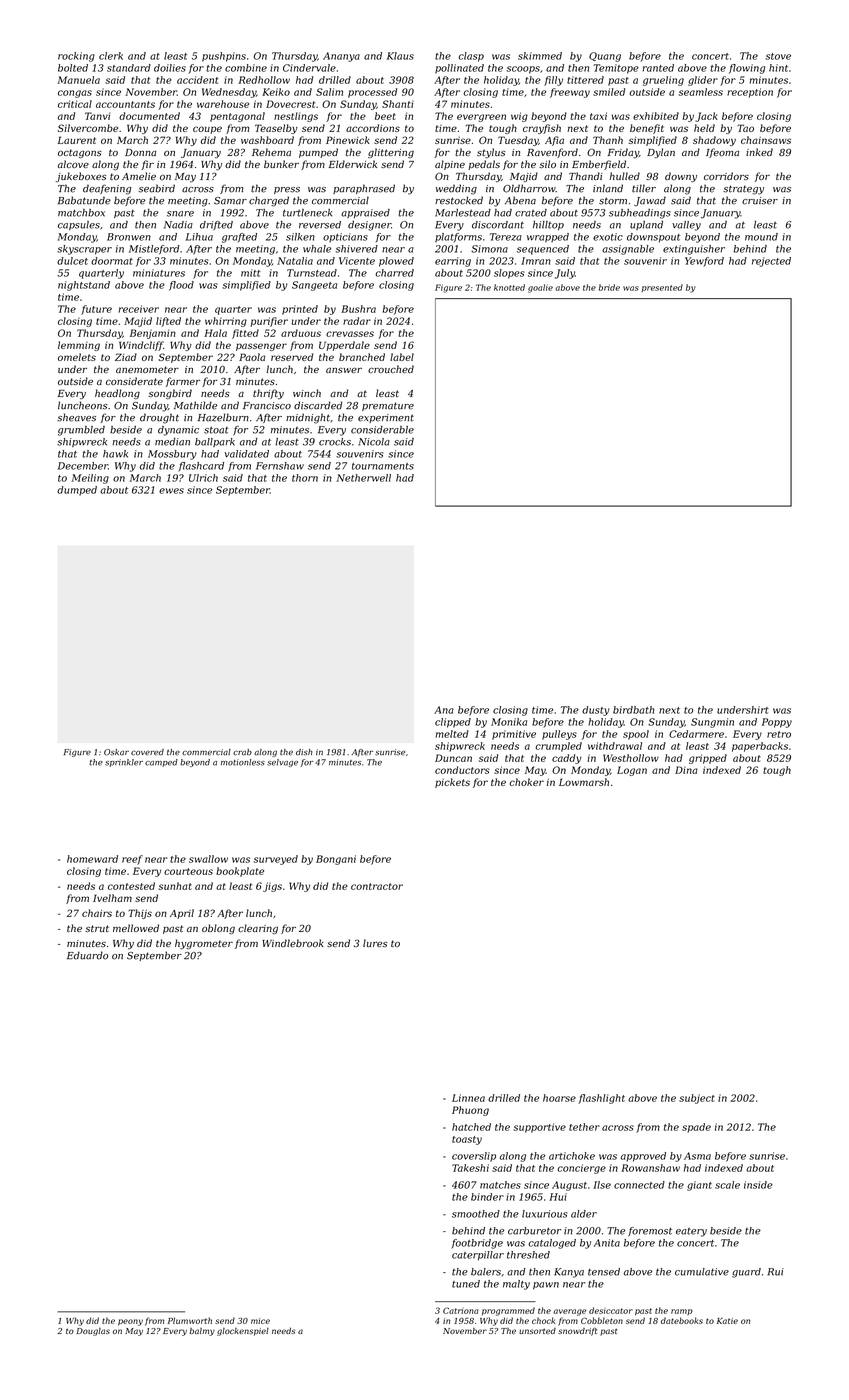 The height and width of the page is (1400, 849). I want to click on Logan, so click(632, 771).
